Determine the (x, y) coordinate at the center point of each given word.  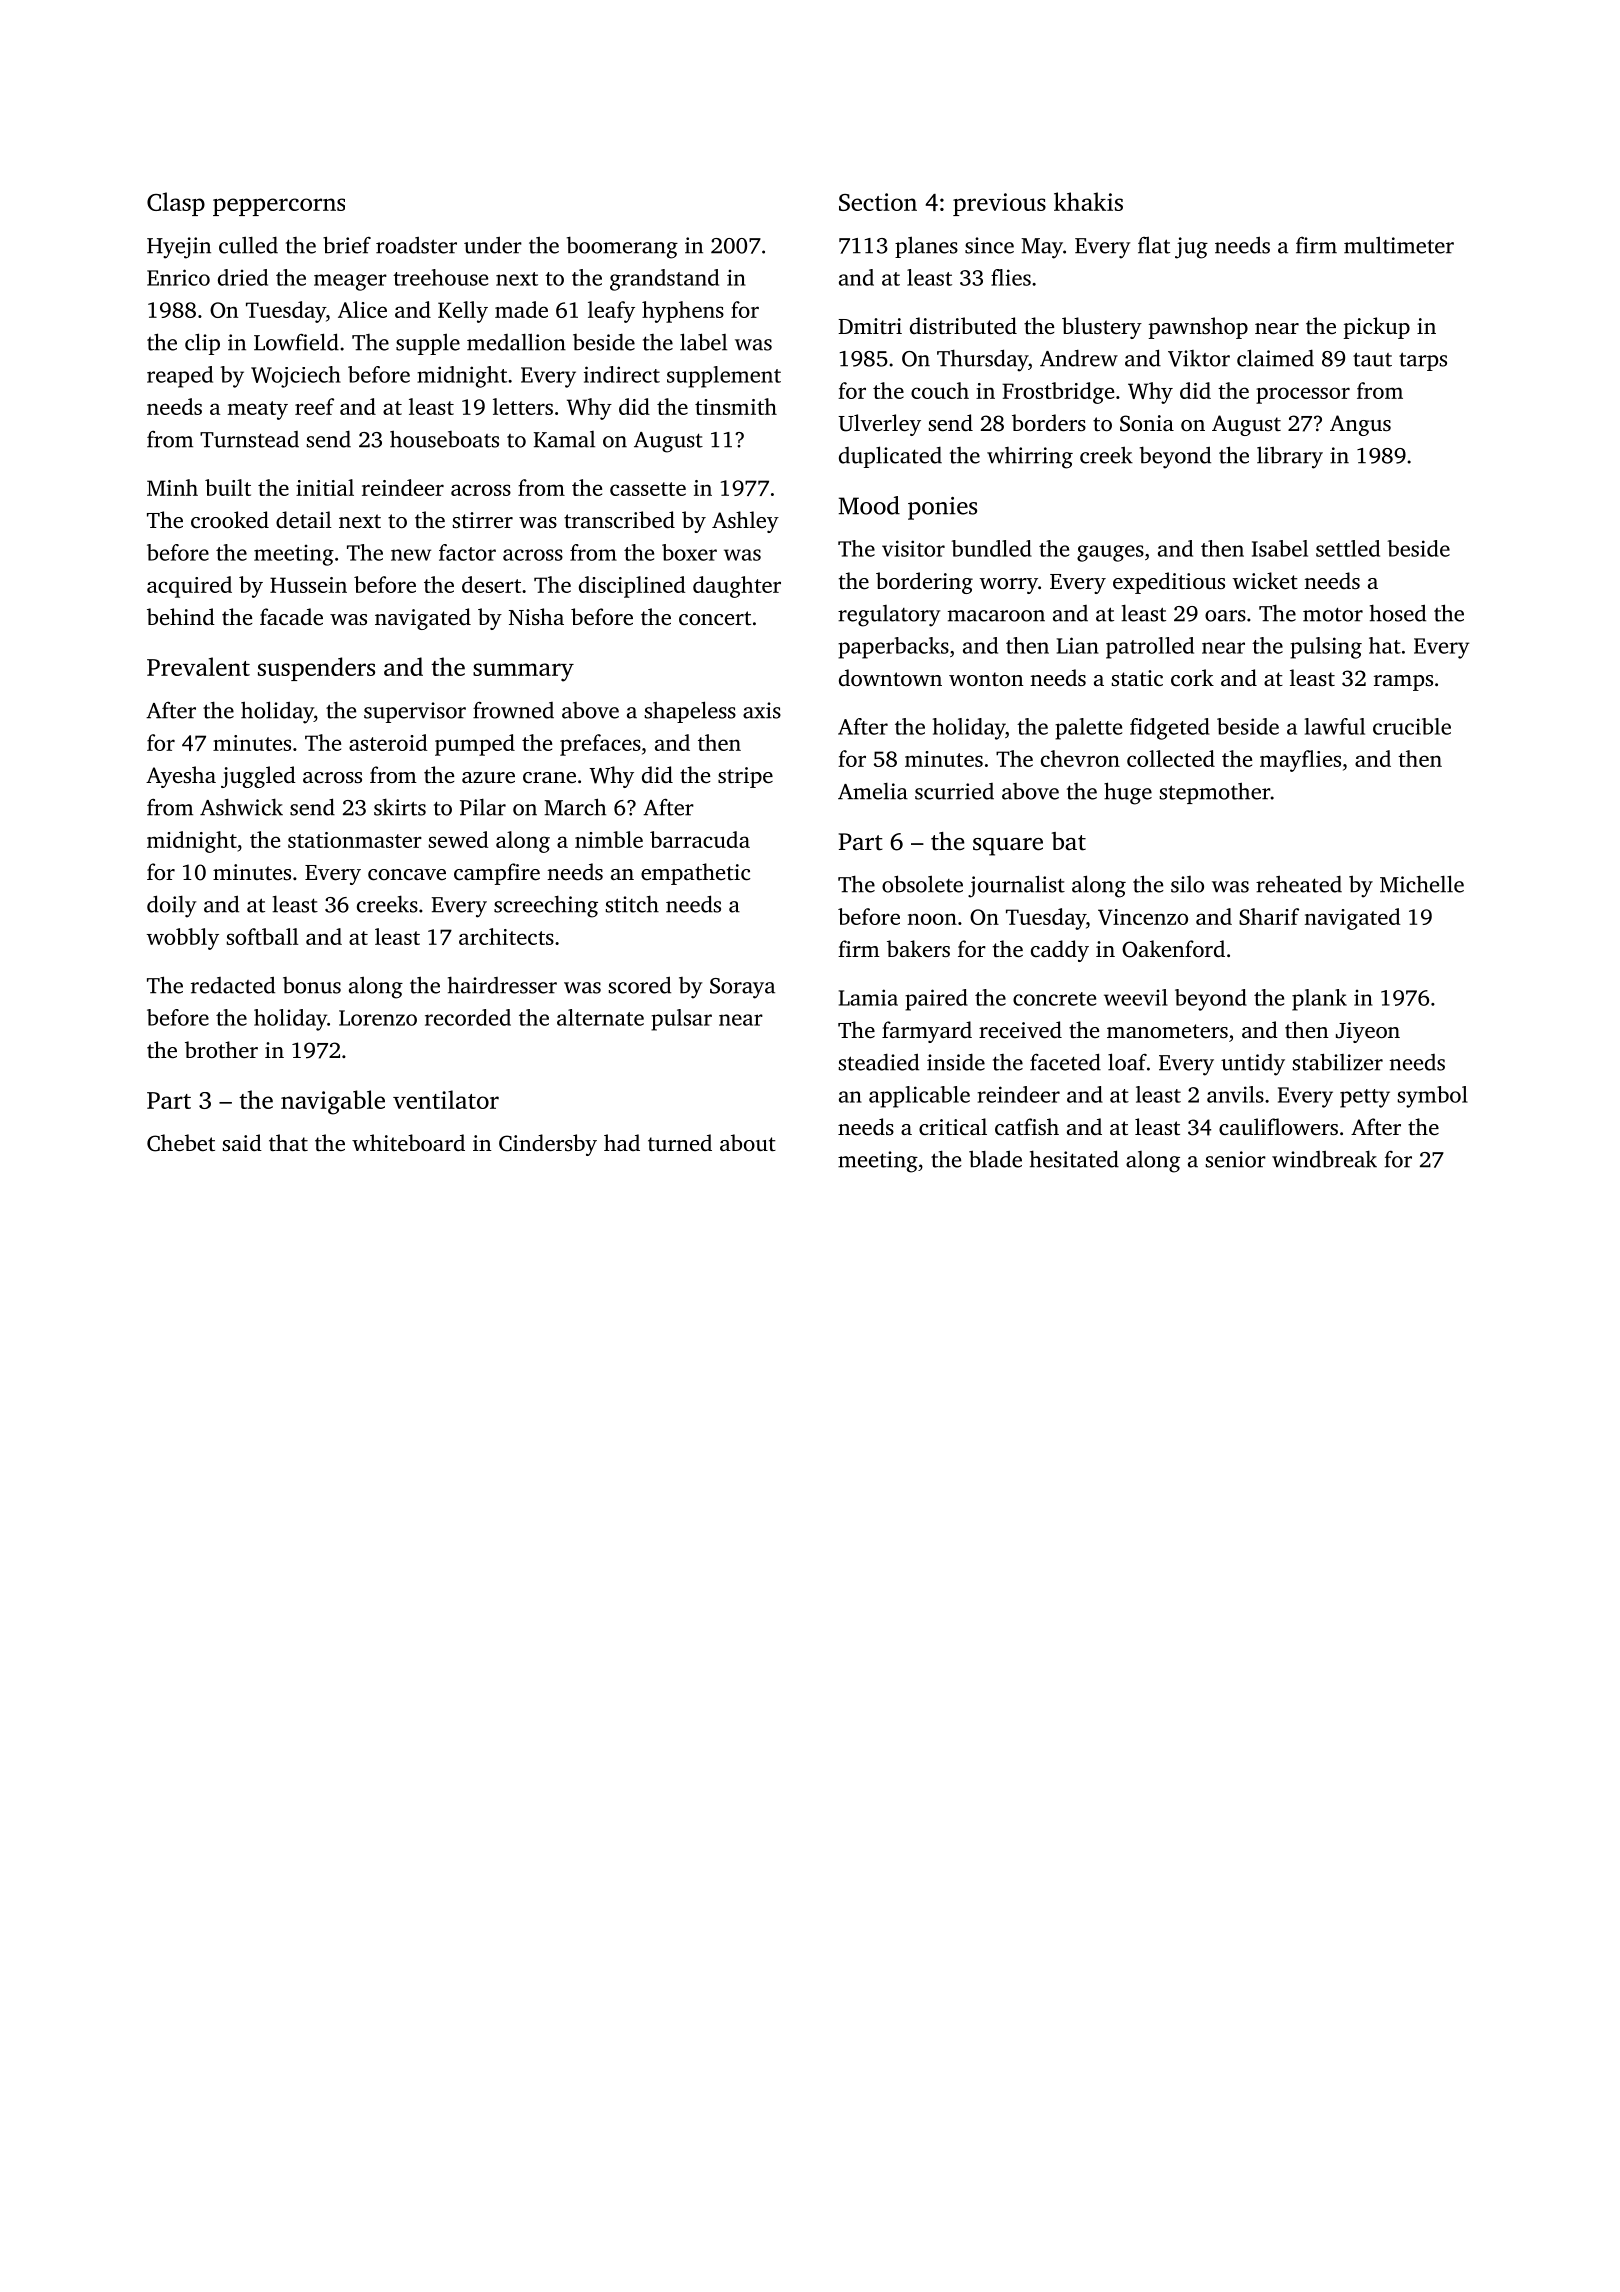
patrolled (1150, 648)
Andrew (1079, 358)
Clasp (176, 204)
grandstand (664, 280)
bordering (924, 583)
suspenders (316, 669)
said (242, 1143)
